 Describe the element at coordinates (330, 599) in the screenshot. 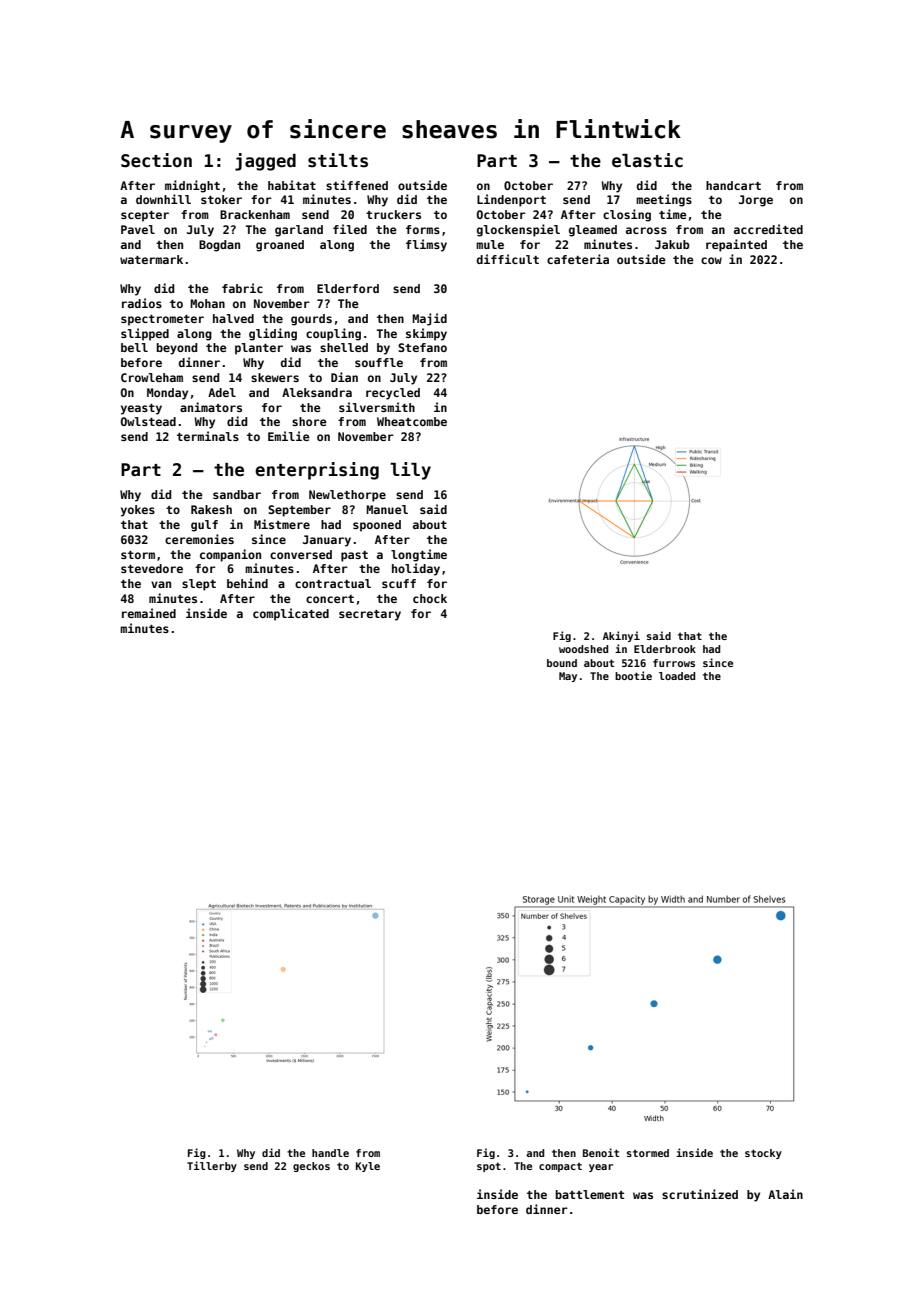

I see `concert` at that location.
